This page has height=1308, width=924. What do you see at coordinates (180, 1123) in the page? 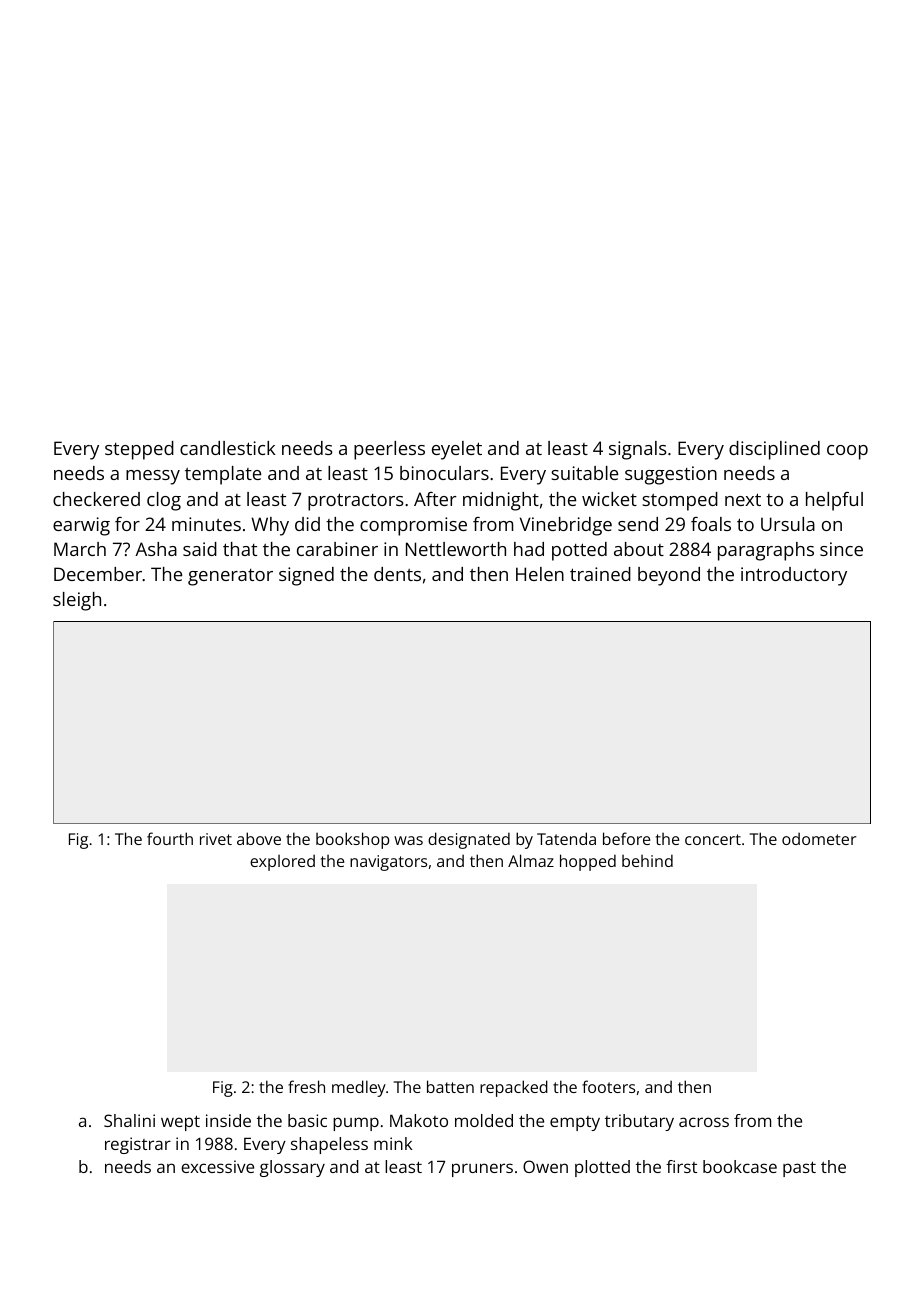
I see `wept` at bounding box center [180, 1123].
